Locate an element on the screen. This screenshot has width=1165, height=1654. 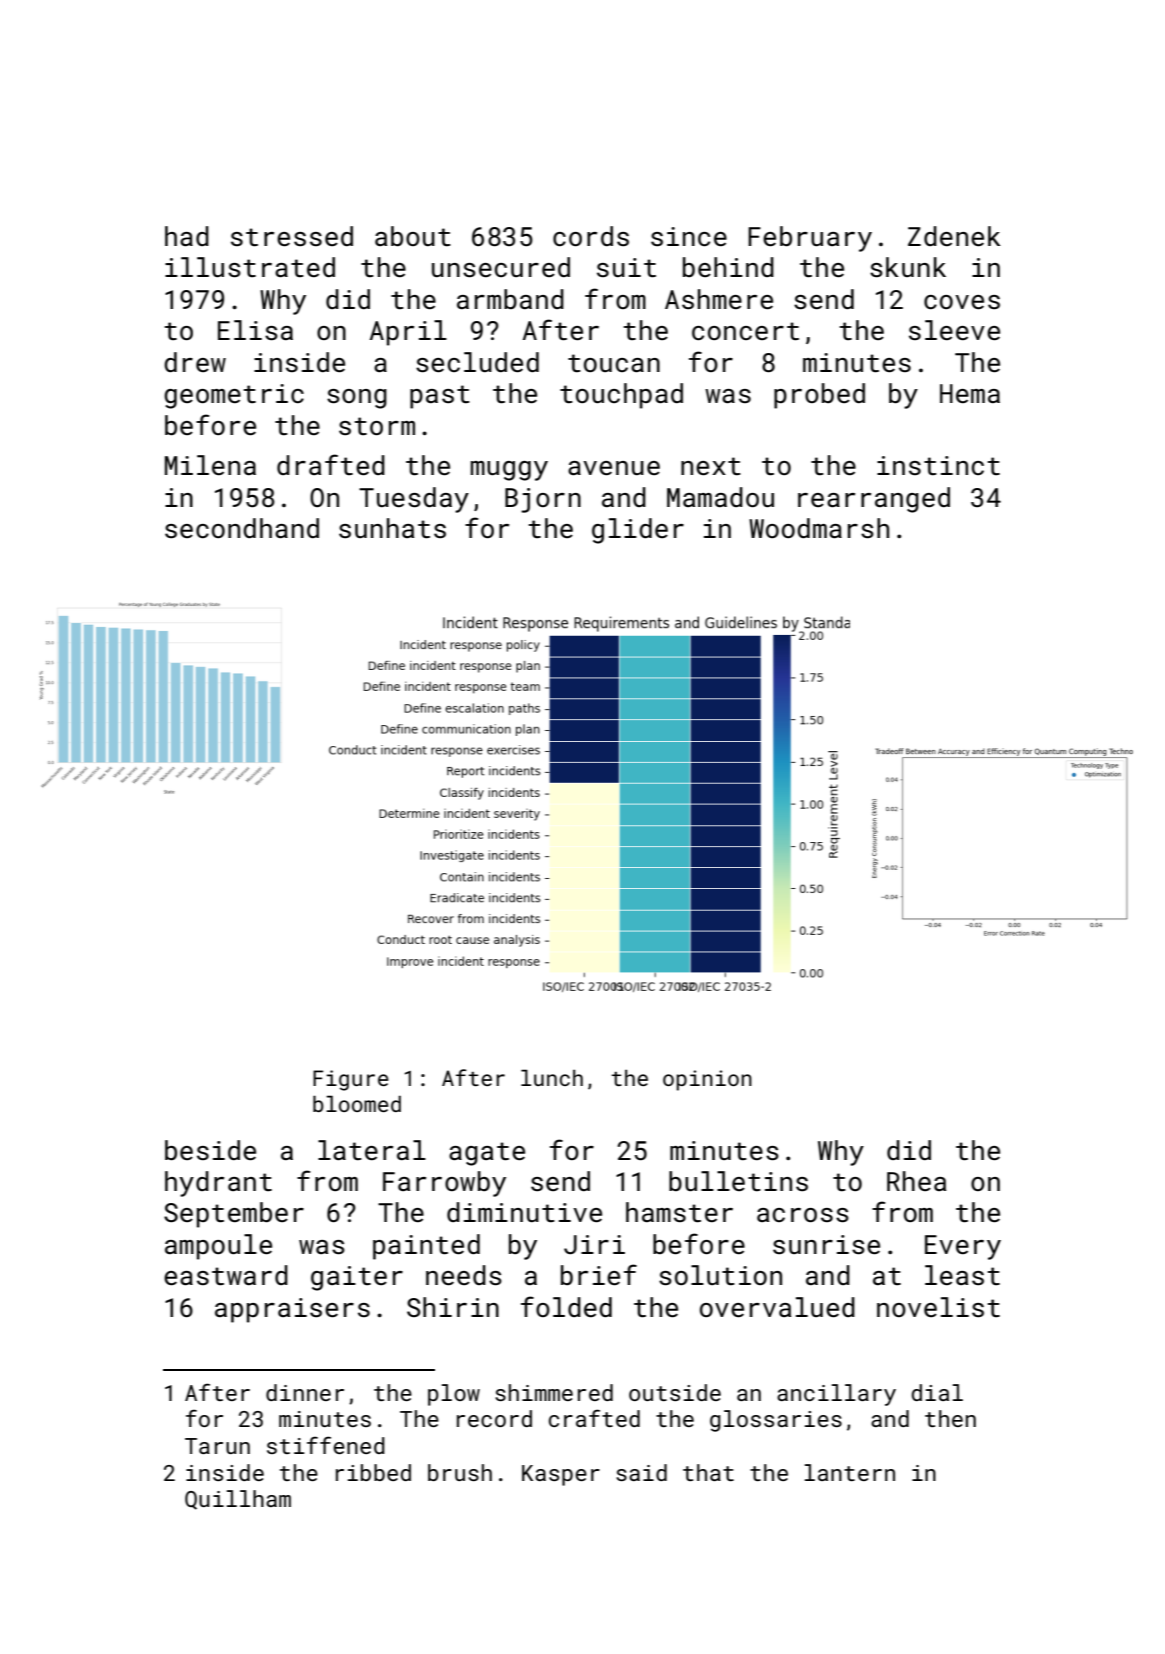
opinion is located at coordinates (707, 1080).
